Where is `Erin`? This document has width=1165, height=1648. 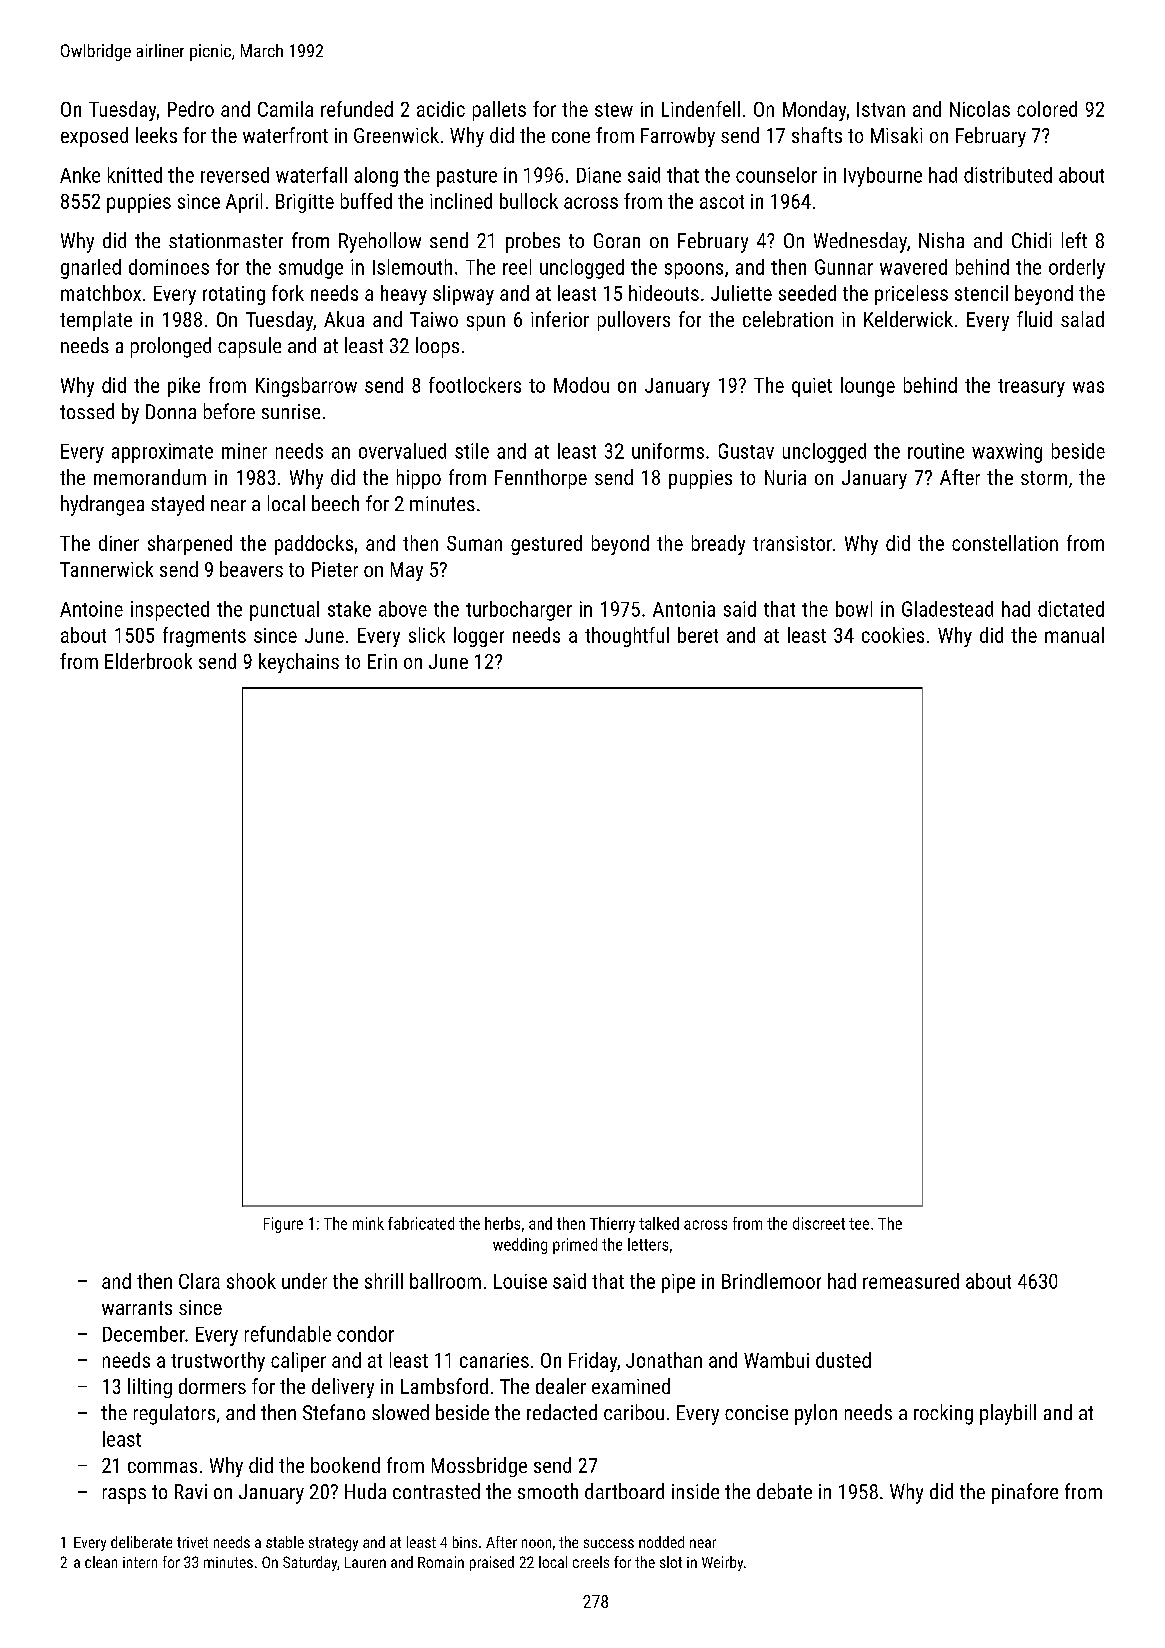 Erin is located at coordinates (382, 661).
